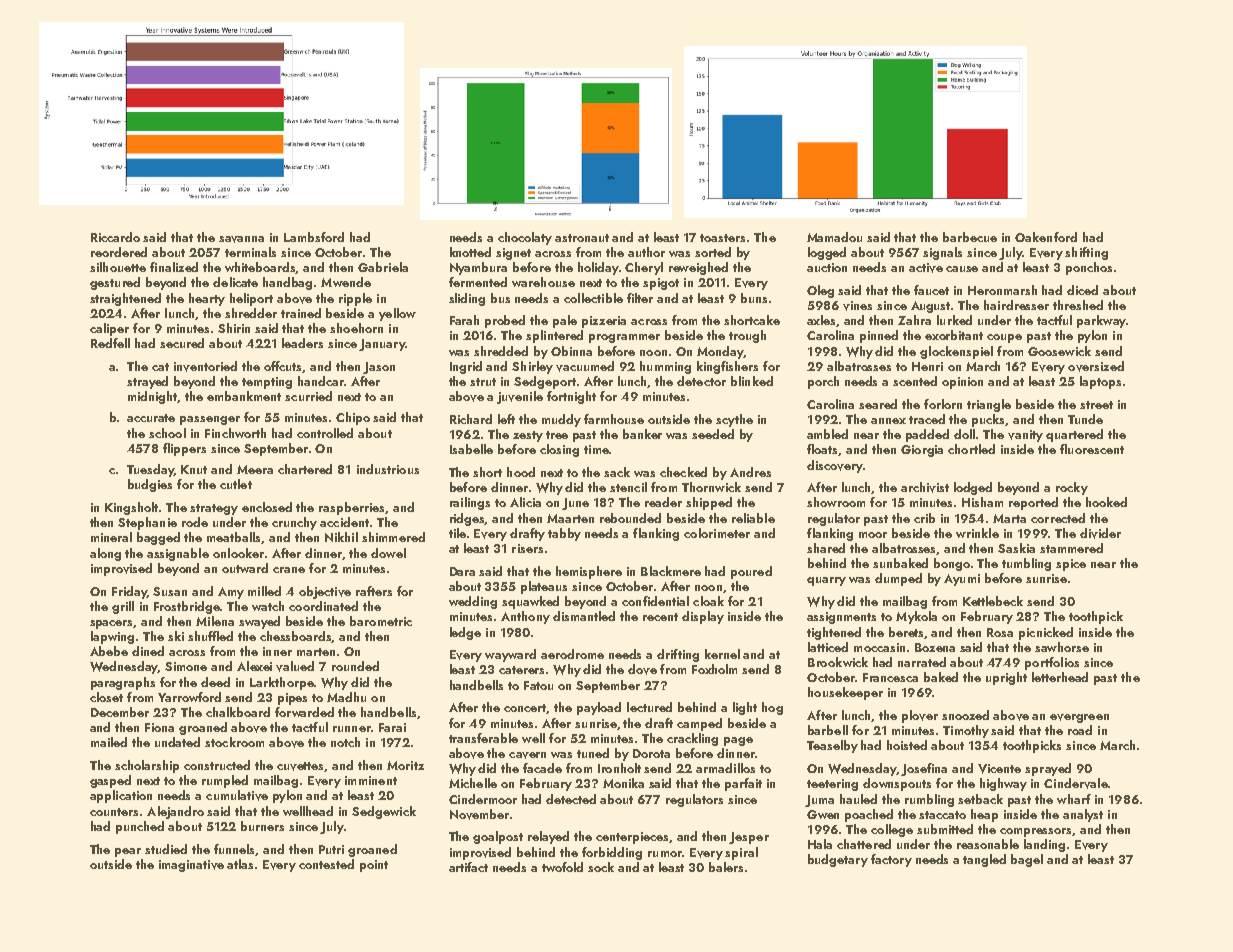 The height and width of the screenshot is (952, 1233). I want to click on twofold, so click(562, 867).
